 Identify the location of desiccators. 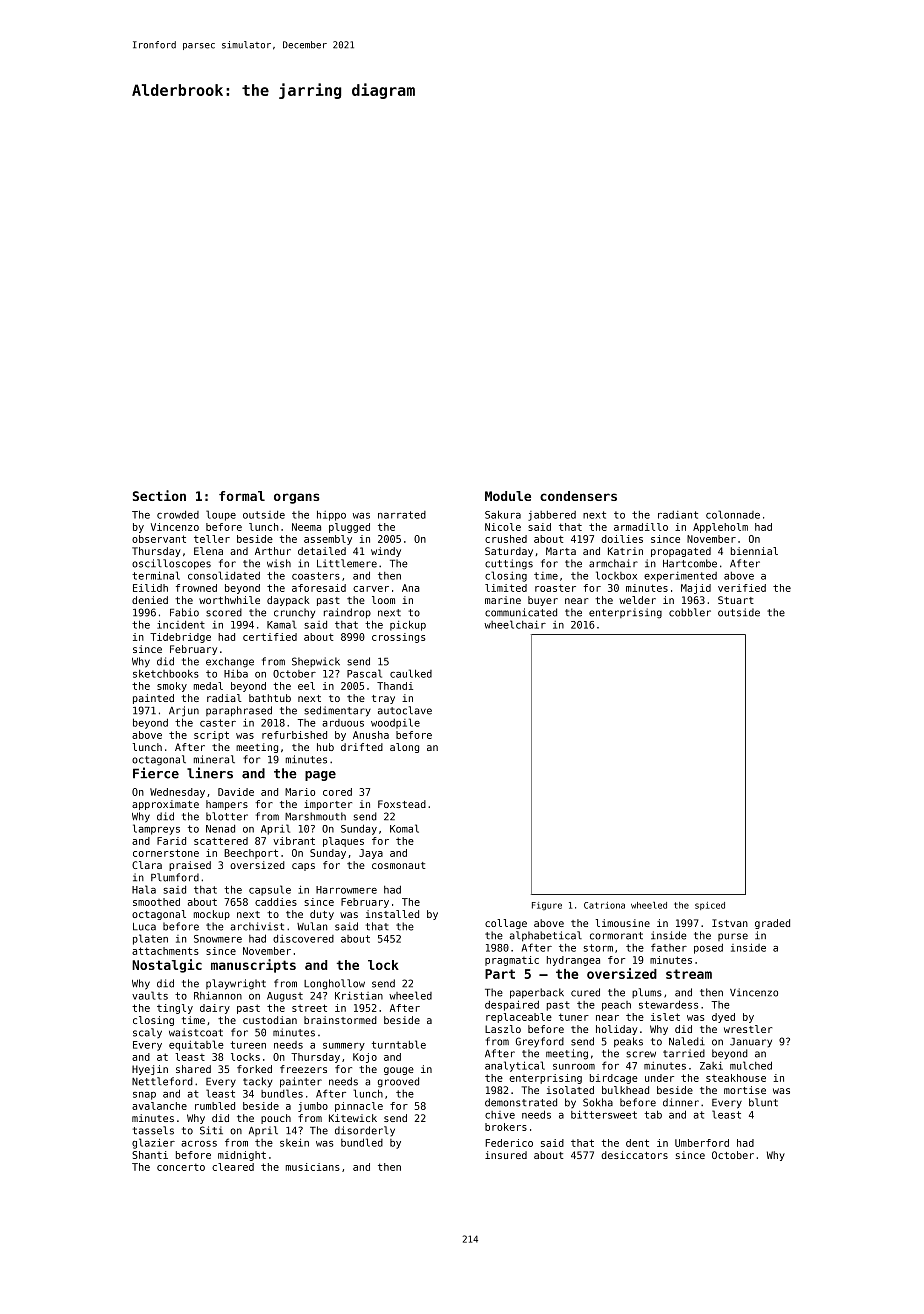
(634, 1155).
